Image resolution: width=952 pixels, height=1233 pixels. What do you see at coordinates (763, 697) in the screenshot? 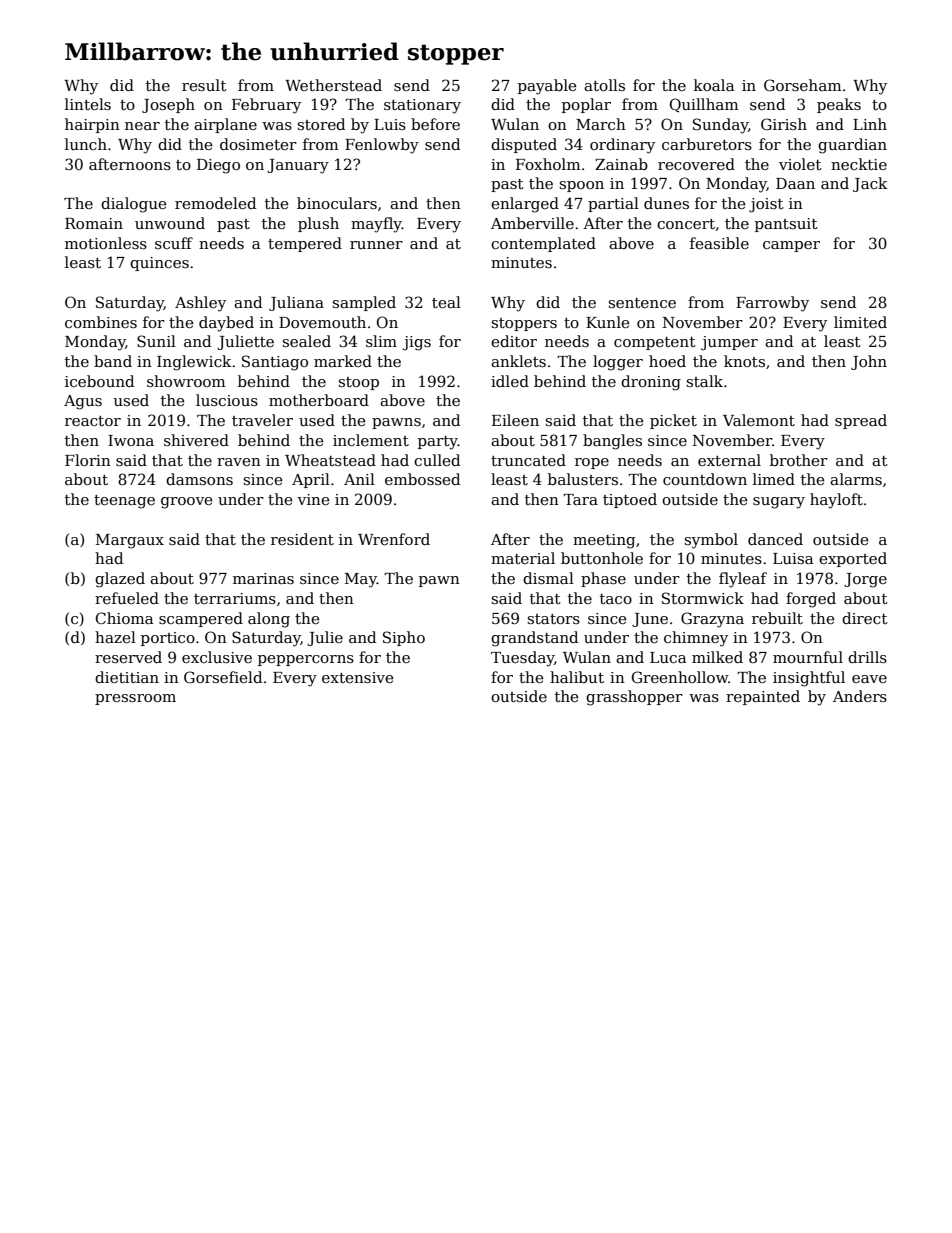
I see `repainted` at bounding box center [763, 697].
